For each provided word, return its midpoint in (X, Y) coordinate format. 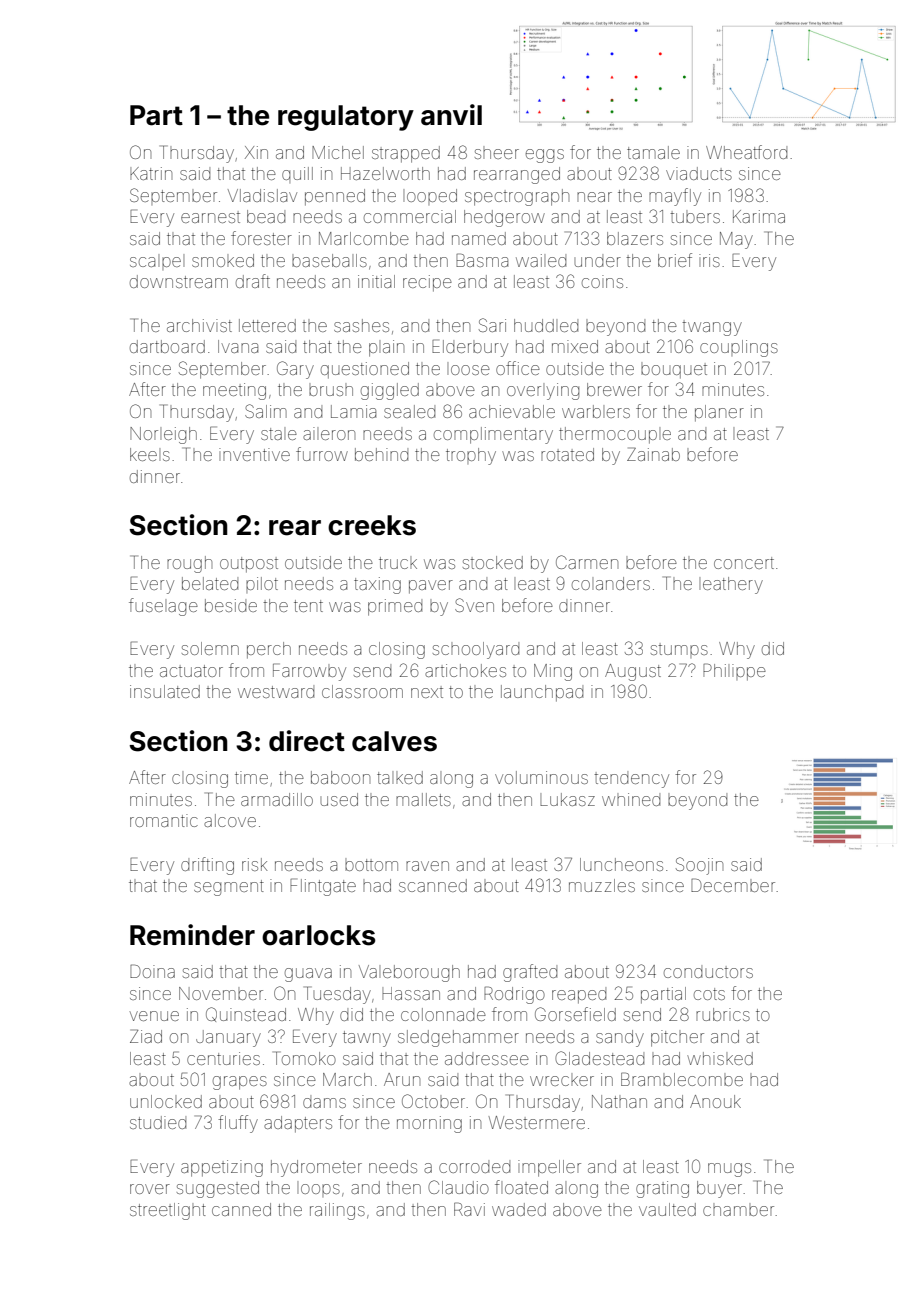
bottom (371, 864)
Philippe (734, 672)
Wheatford (746, 152)
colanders (611, 583)
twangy (712, 328)
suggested (218, 1189)
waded (519, 1209)
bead (266, 216)
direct (307, 741)
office (518, 368)
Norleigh (163, 435)
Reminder (192, 935)
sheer (497, 152)
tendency (631, 779)
